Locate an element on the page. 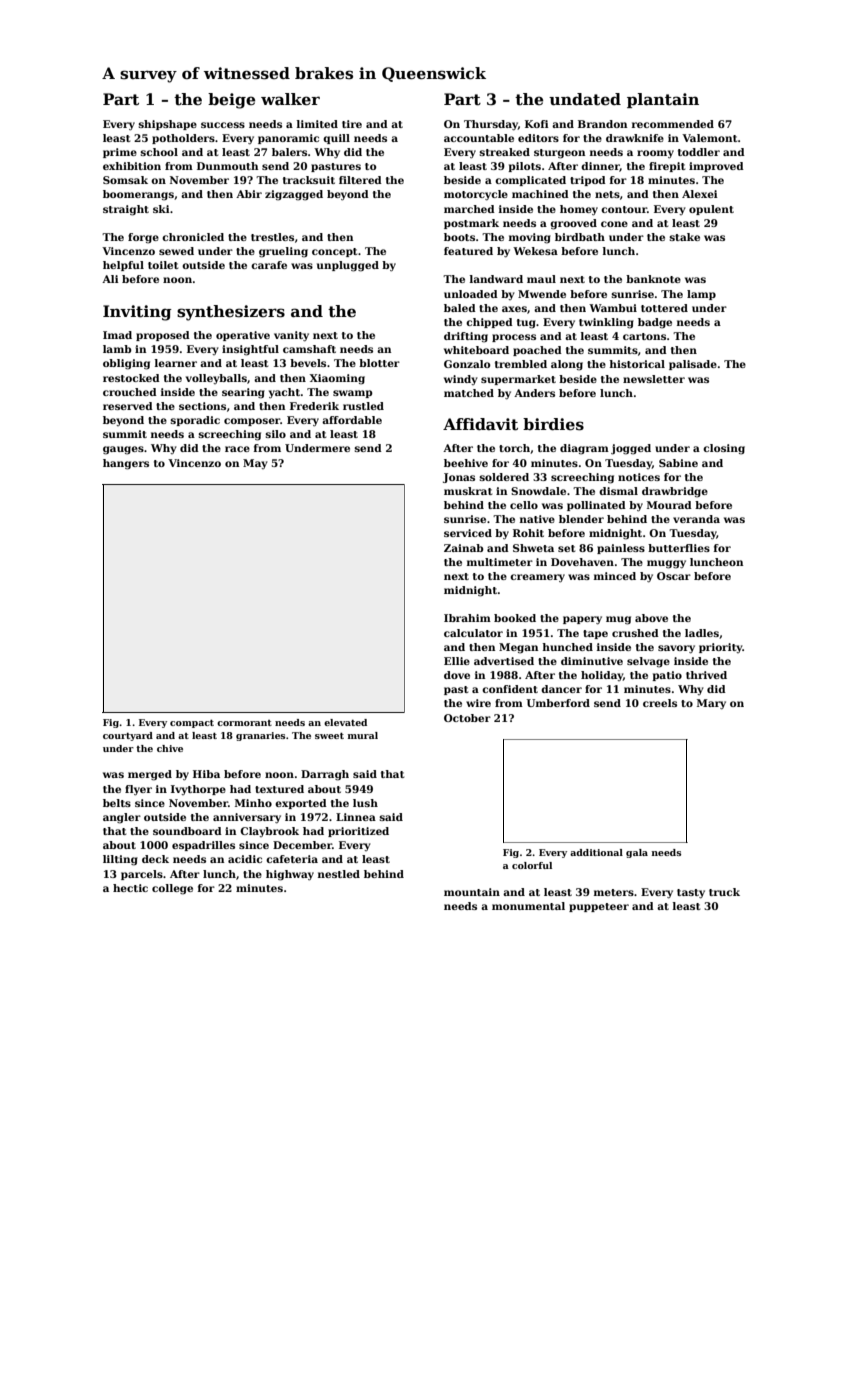  nestled is located at coordinates (339, 874).
